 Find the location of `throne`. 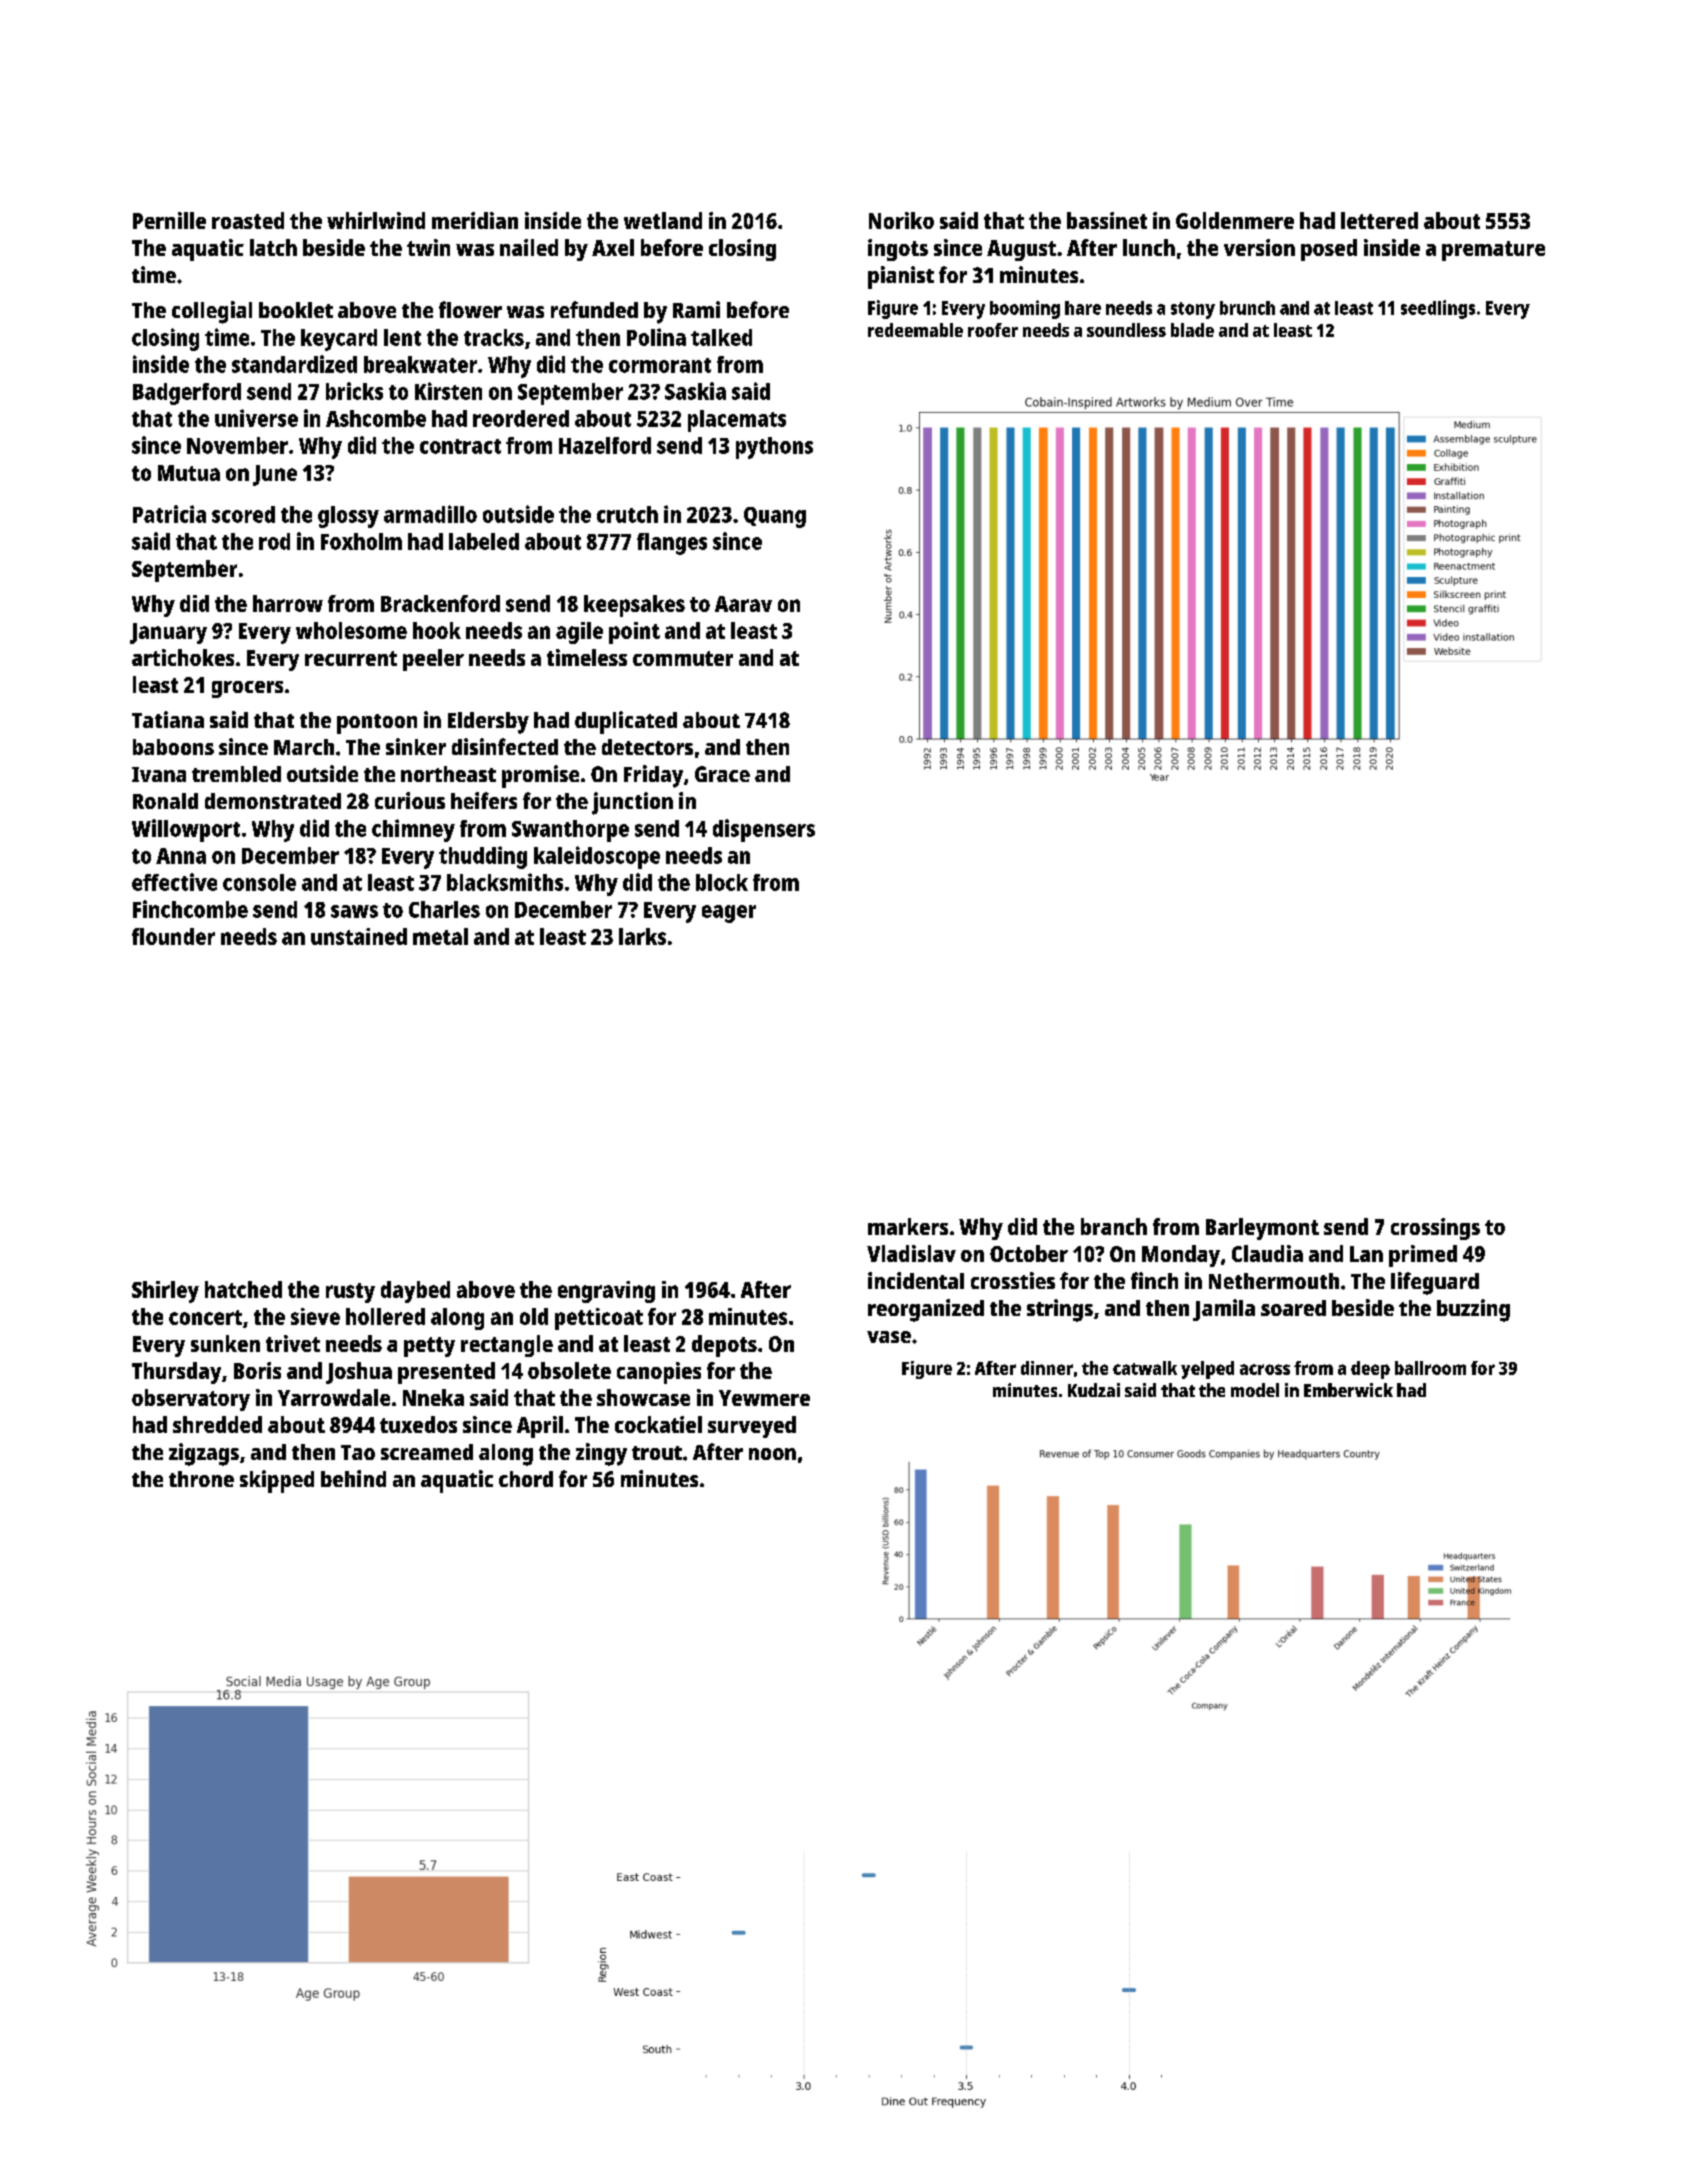

throne is located at coordinates (201, 1479).
